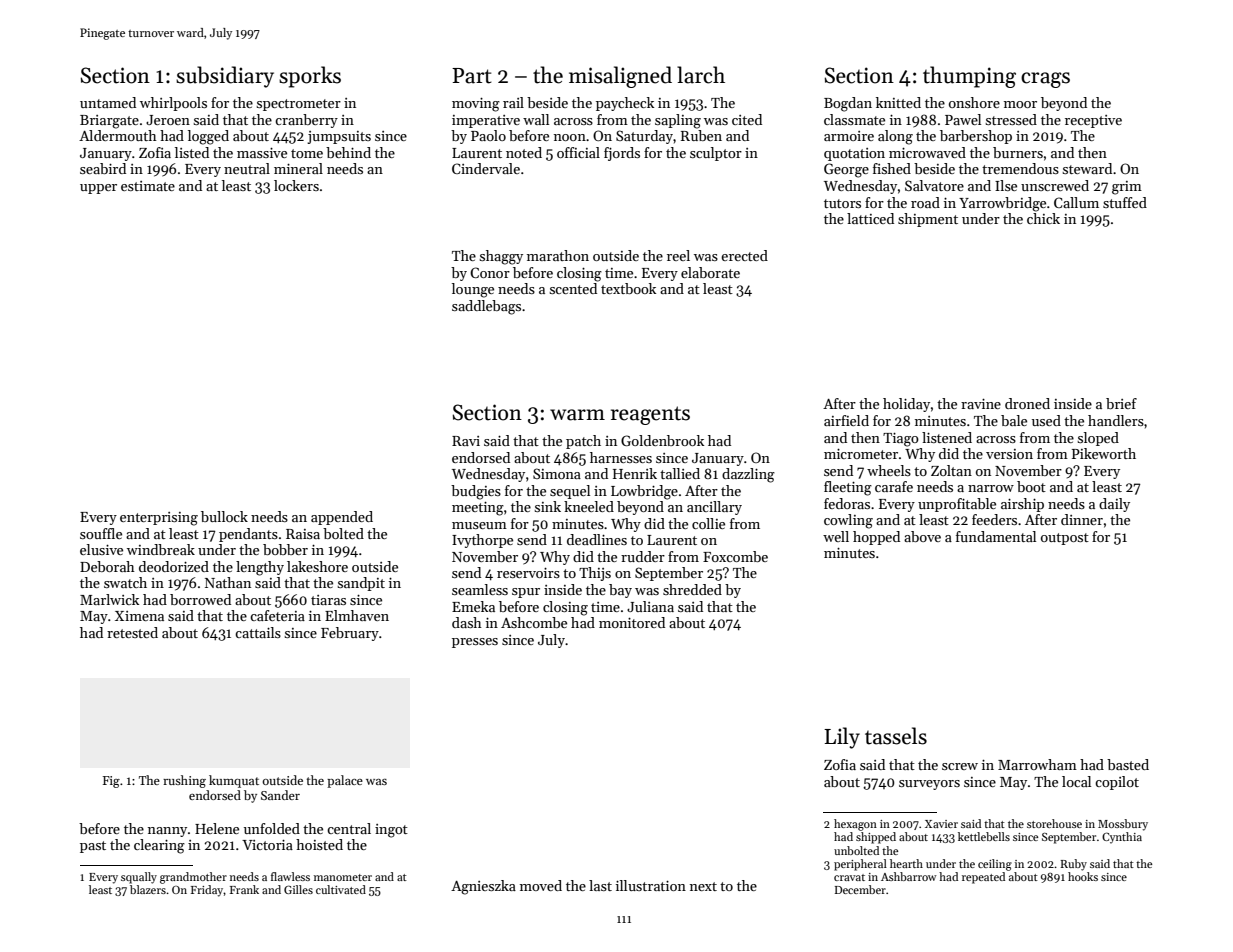 The image size is (1233, 952). Describe the element at coordinates (207, 891) in the page. I see `Friday` at that location.
